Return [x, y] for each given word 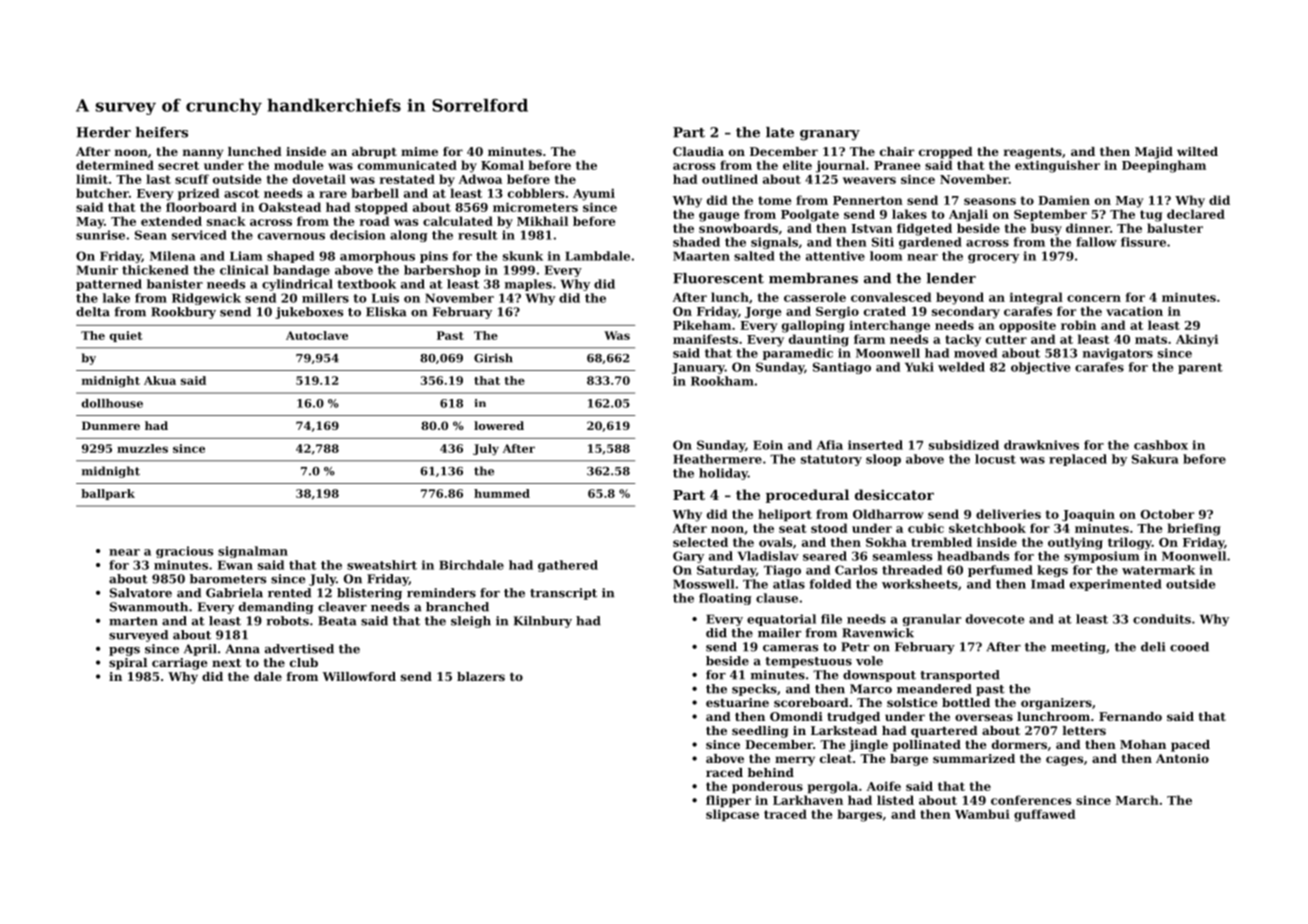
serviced [199, 235]
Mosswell [704, 584]
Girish [493, 358]
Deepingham [1164, 166]
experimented [1116, 585]
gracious [184, 552]
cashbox [1161, 445]
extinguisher [1057, 166]
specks [754, 690]
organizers [1056, 704]
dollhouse [112, 403]
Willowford [359, 676]
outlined [730, 179]
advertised [299, 649]
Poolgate [810, 215]
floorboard [201, 207]
